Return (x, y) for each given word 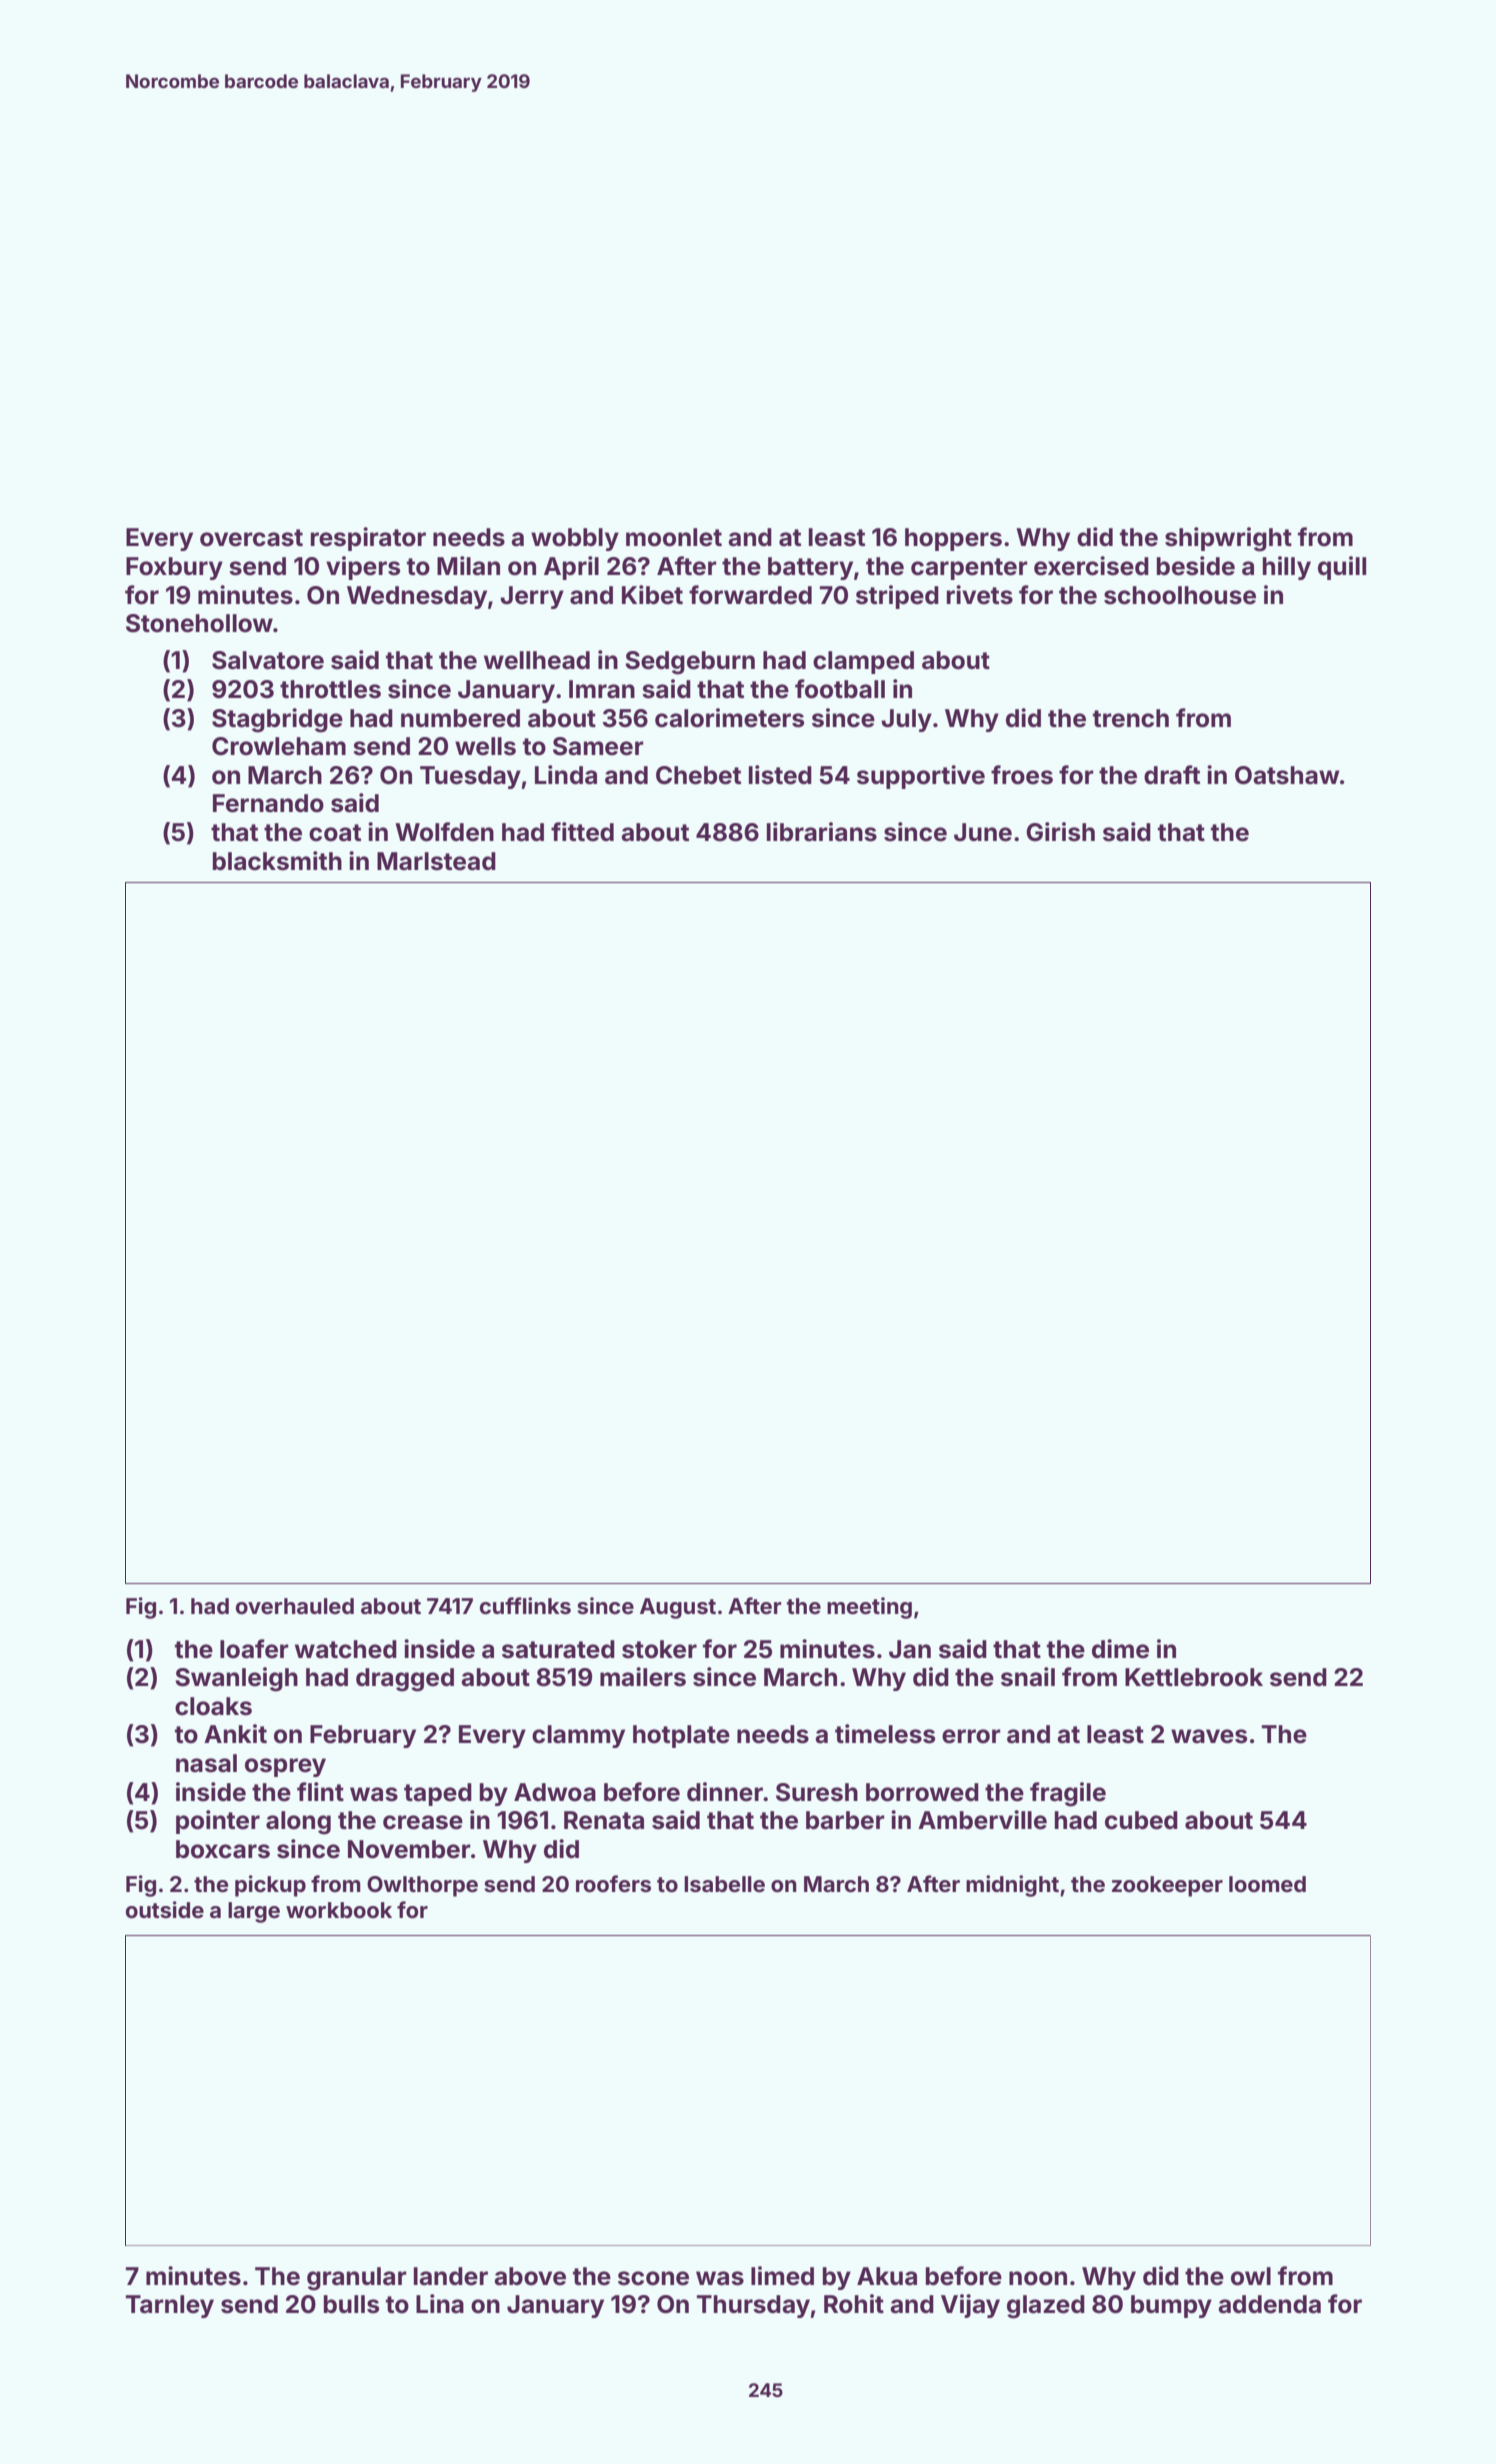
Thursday (753, 2306)
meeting (869, 1608)
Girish (1060, 832)
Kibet (652, 595)
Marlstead (436, 861)
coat (335, 833)
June (983, 832)
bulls (351, 2304)
